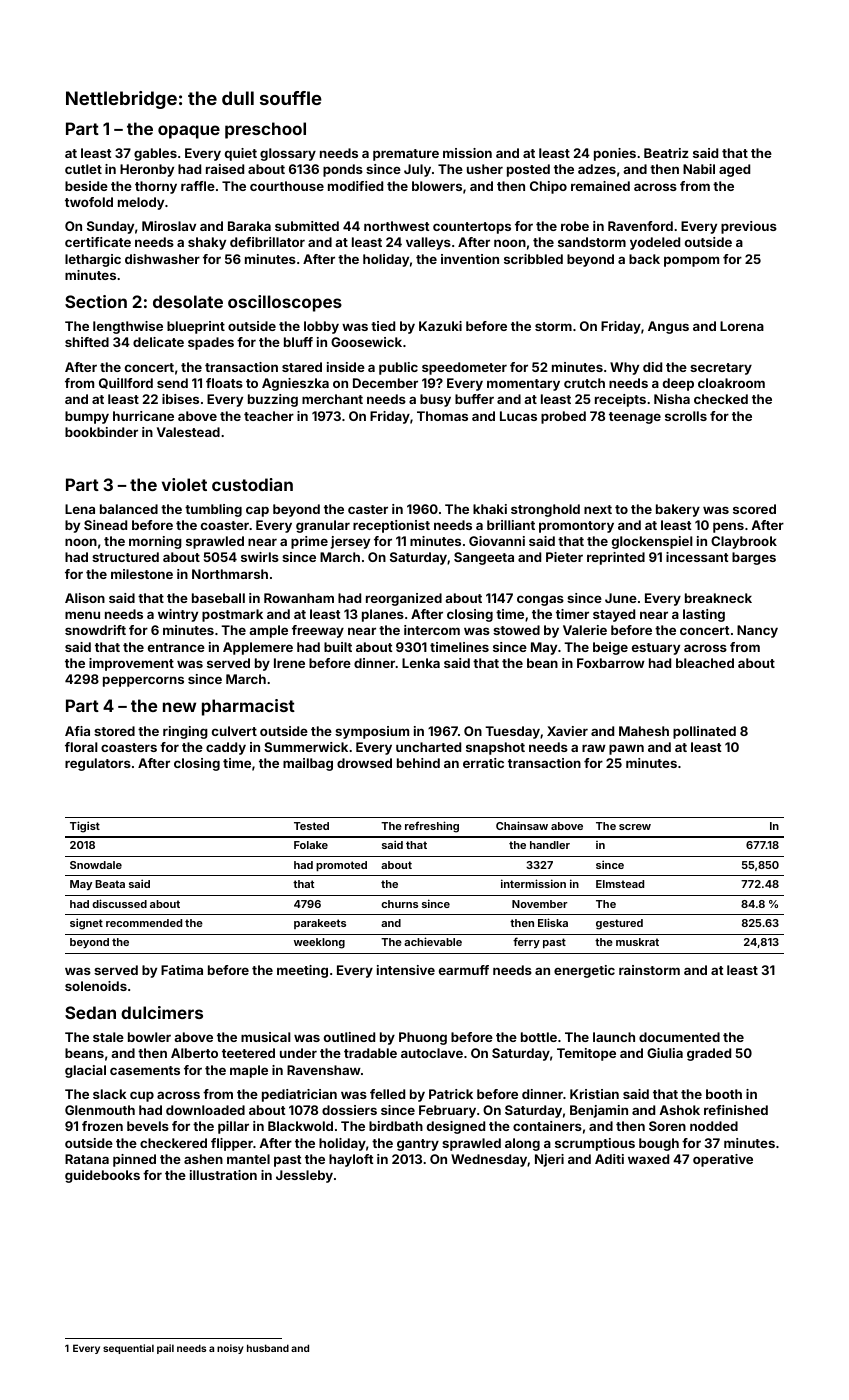 Image resolution: width=849 pixels, height=1400 pixels. I want to click on previous, so click(749, 227).
